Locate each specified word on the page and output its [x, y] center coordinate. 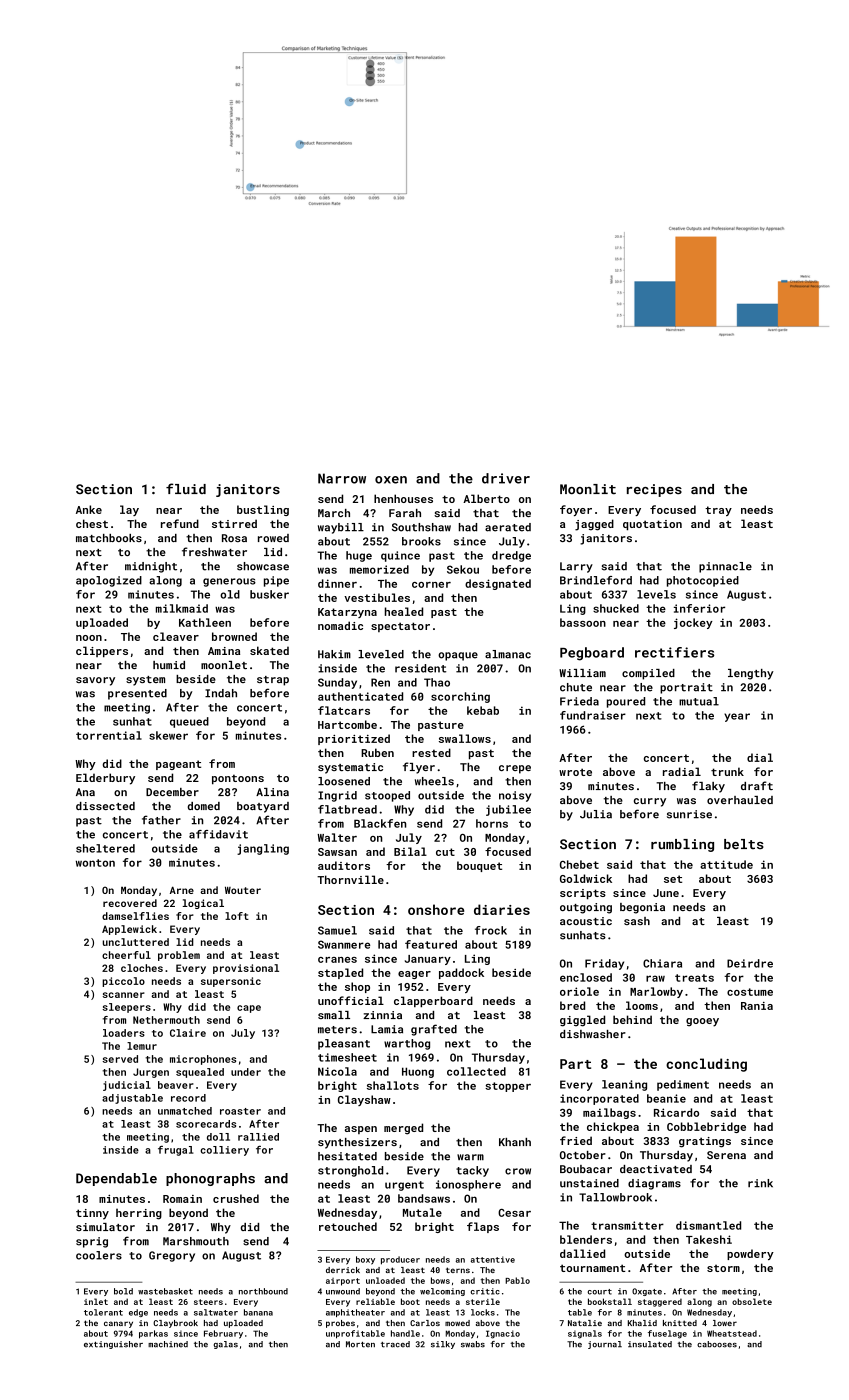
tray [718, 511]
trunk [727, 771]
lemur [142, 1046]
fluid [186, 488]
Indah [221, 693]
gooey [702, 1022]
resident [420, 668]
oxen [391, 480]
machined [168, 1344]
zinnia [382, 1015]
